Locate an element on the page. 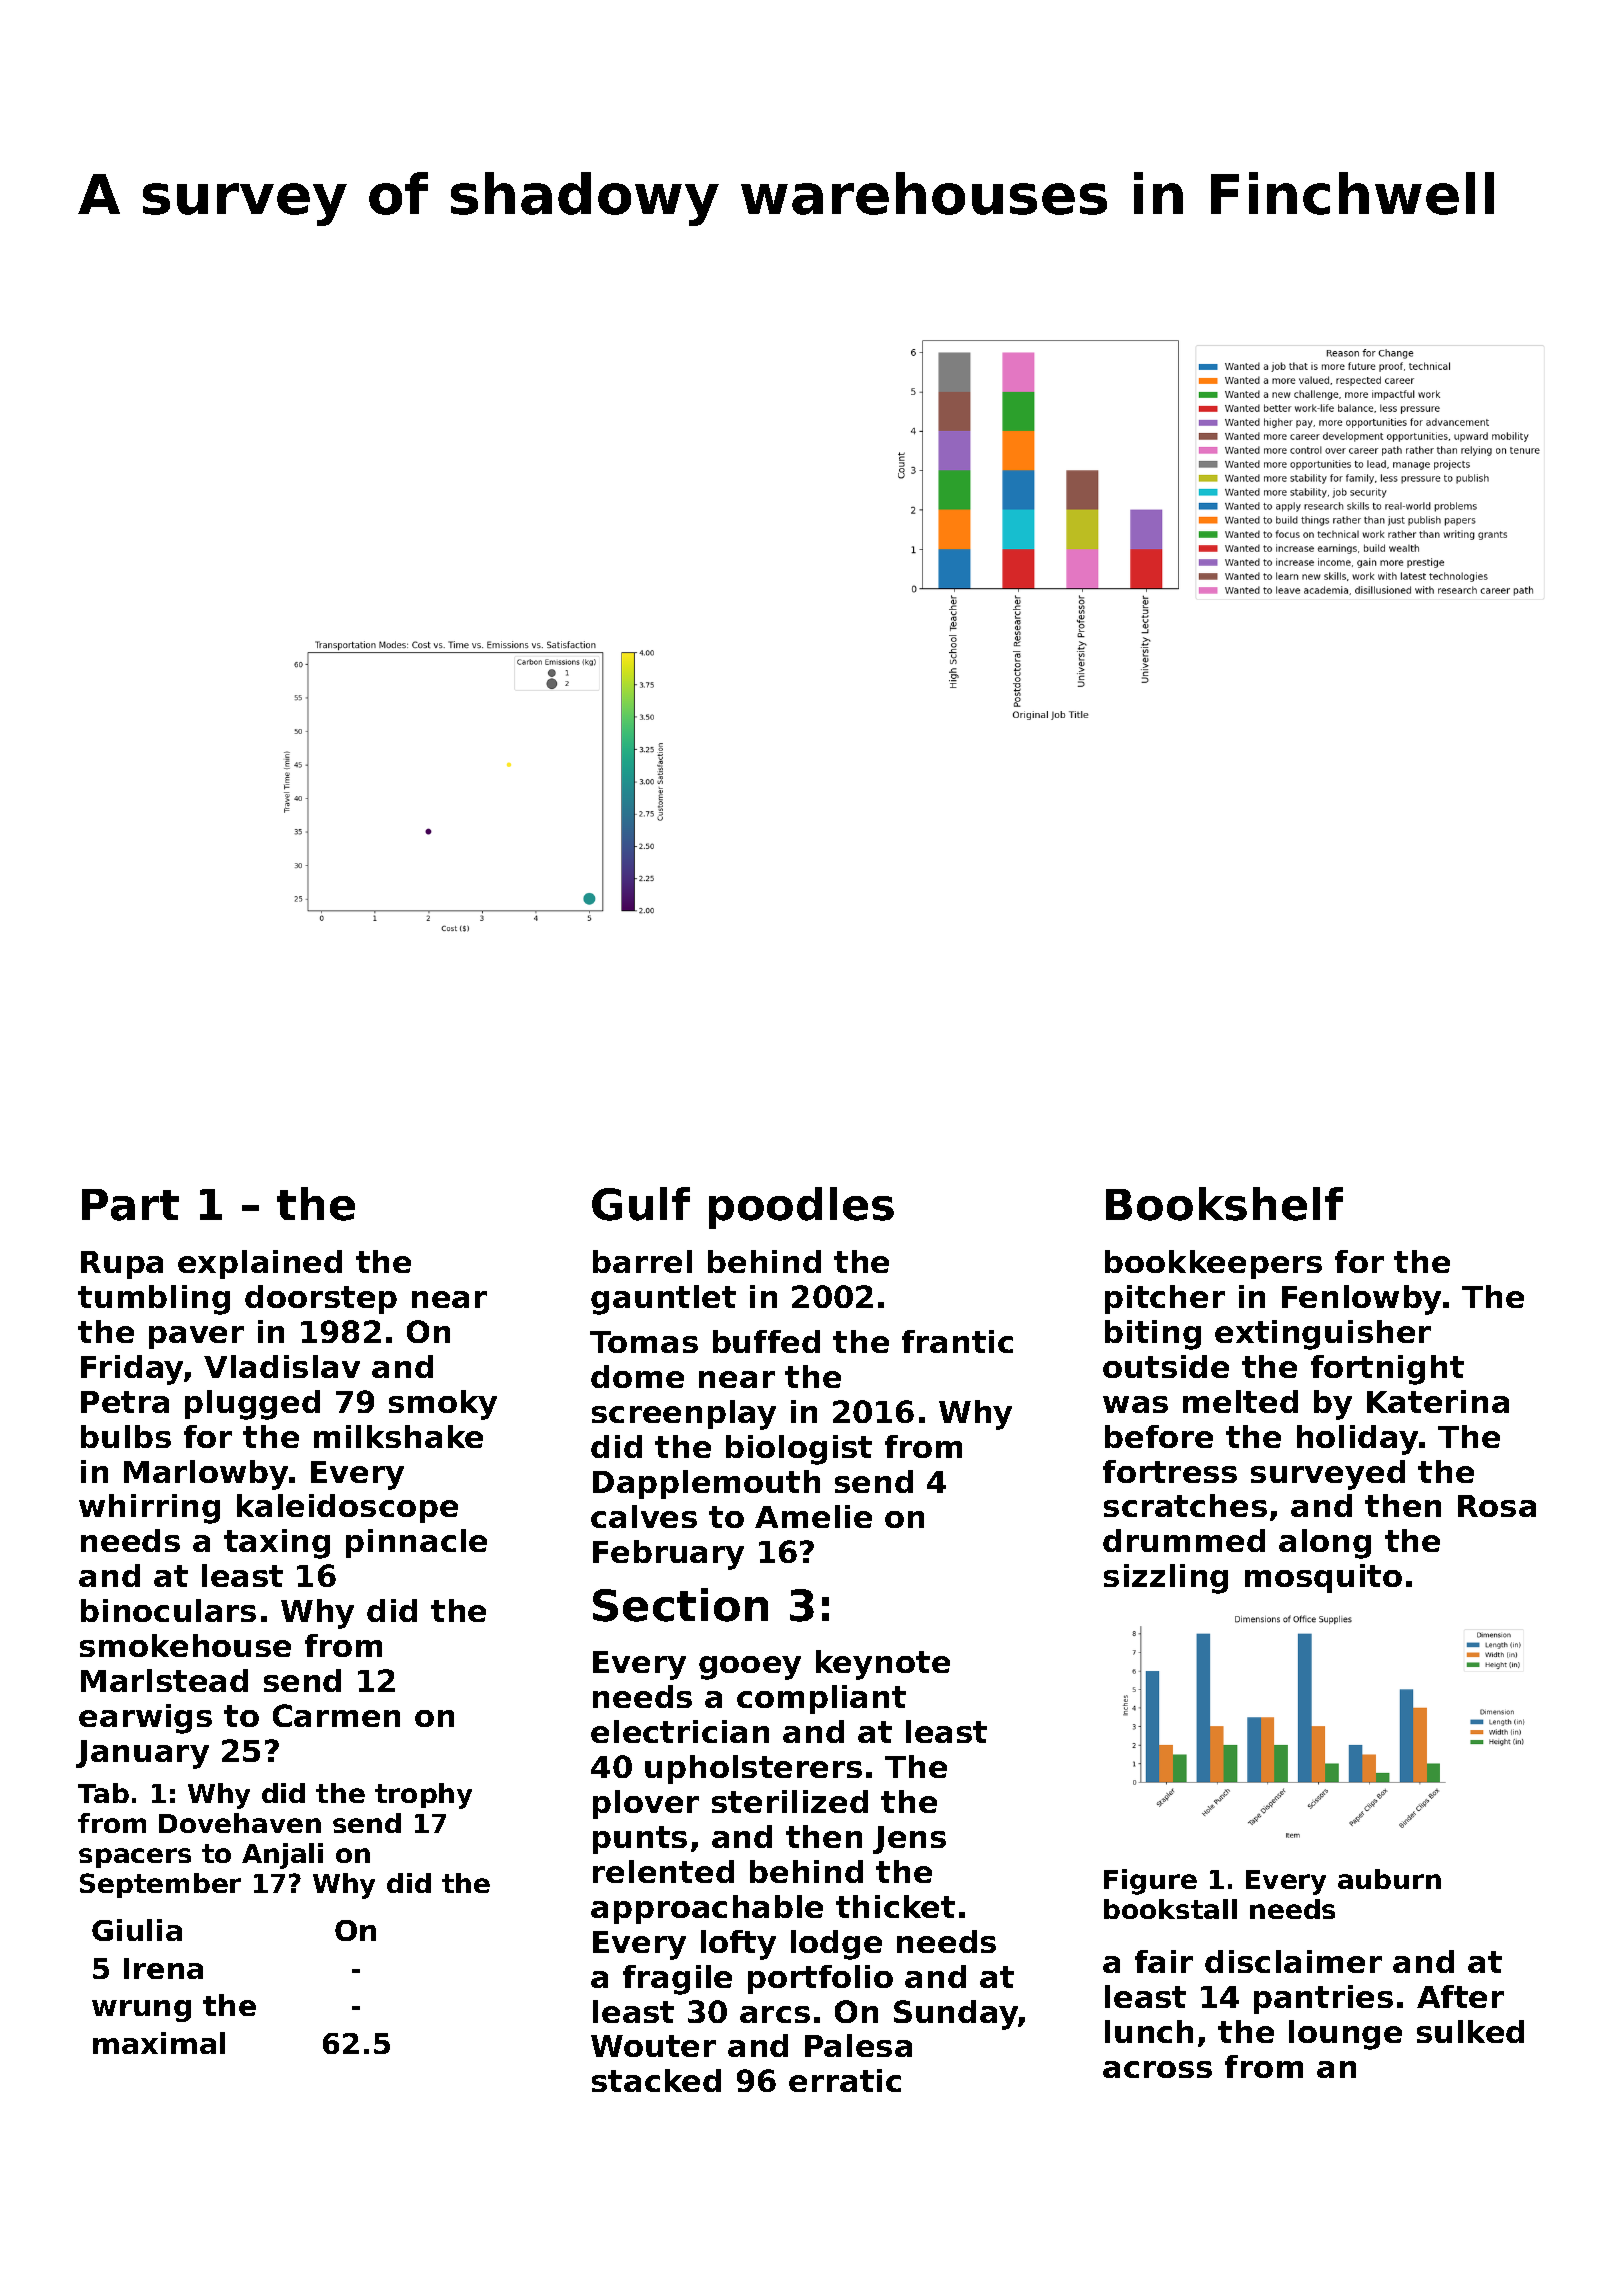 Image resolution: width=1620 pixels, height=2292 pixels. smokehouse is located at coordinates (185, 1645).
